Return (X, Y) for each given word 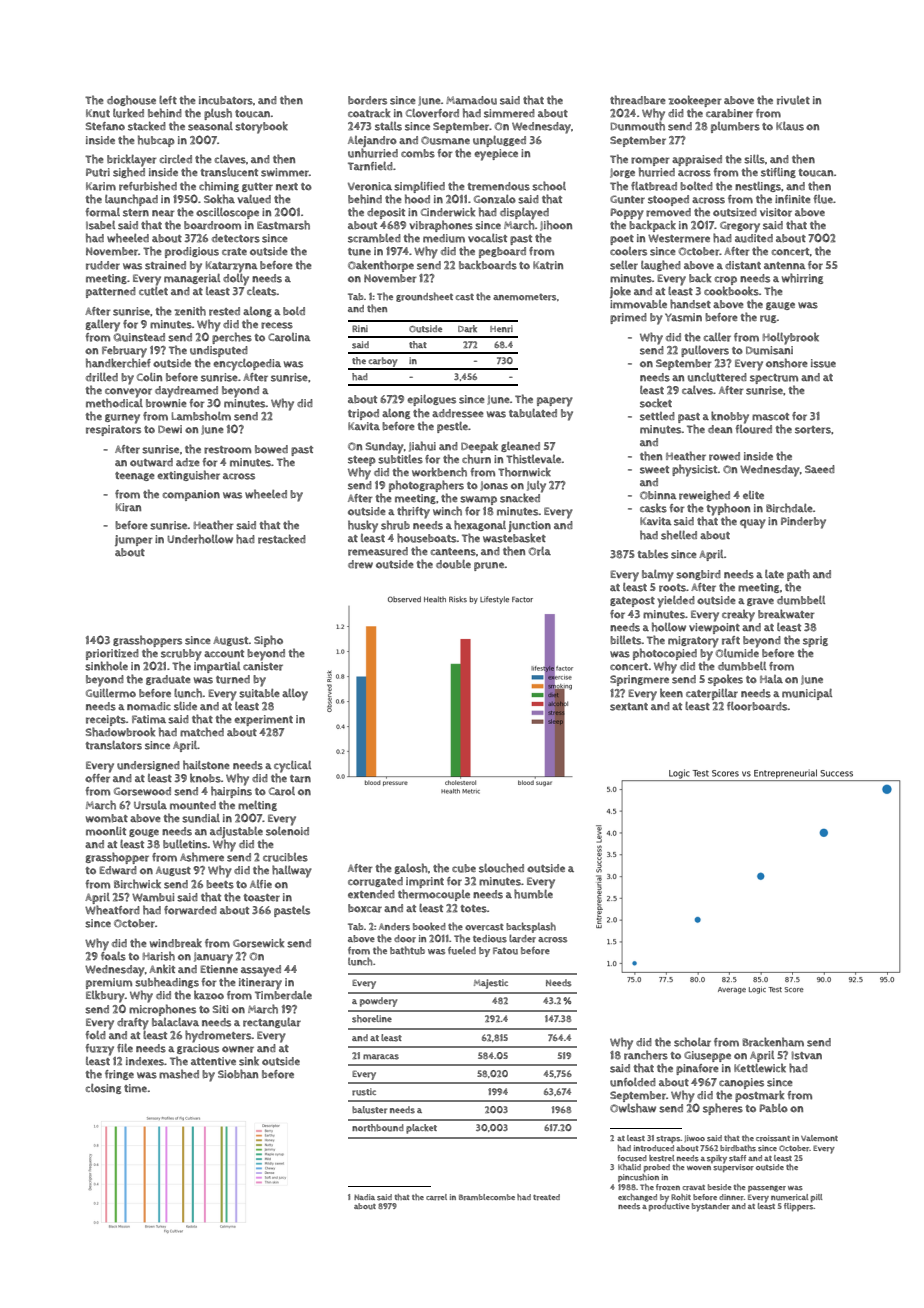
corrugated (375, 882)
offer (97, 778)
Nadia (364, 1197)
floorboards (757, 706)
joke (620, 292)
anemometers (524, 297)
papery (555, 402)
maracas (381, 1057)
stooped (668, 200)
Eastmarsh (283, 225)
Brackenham (773, 1042)
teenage (135, 476)
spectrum (774, 379)
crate (234, 252)
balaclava (175, 1022)
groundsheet (424, 297)
